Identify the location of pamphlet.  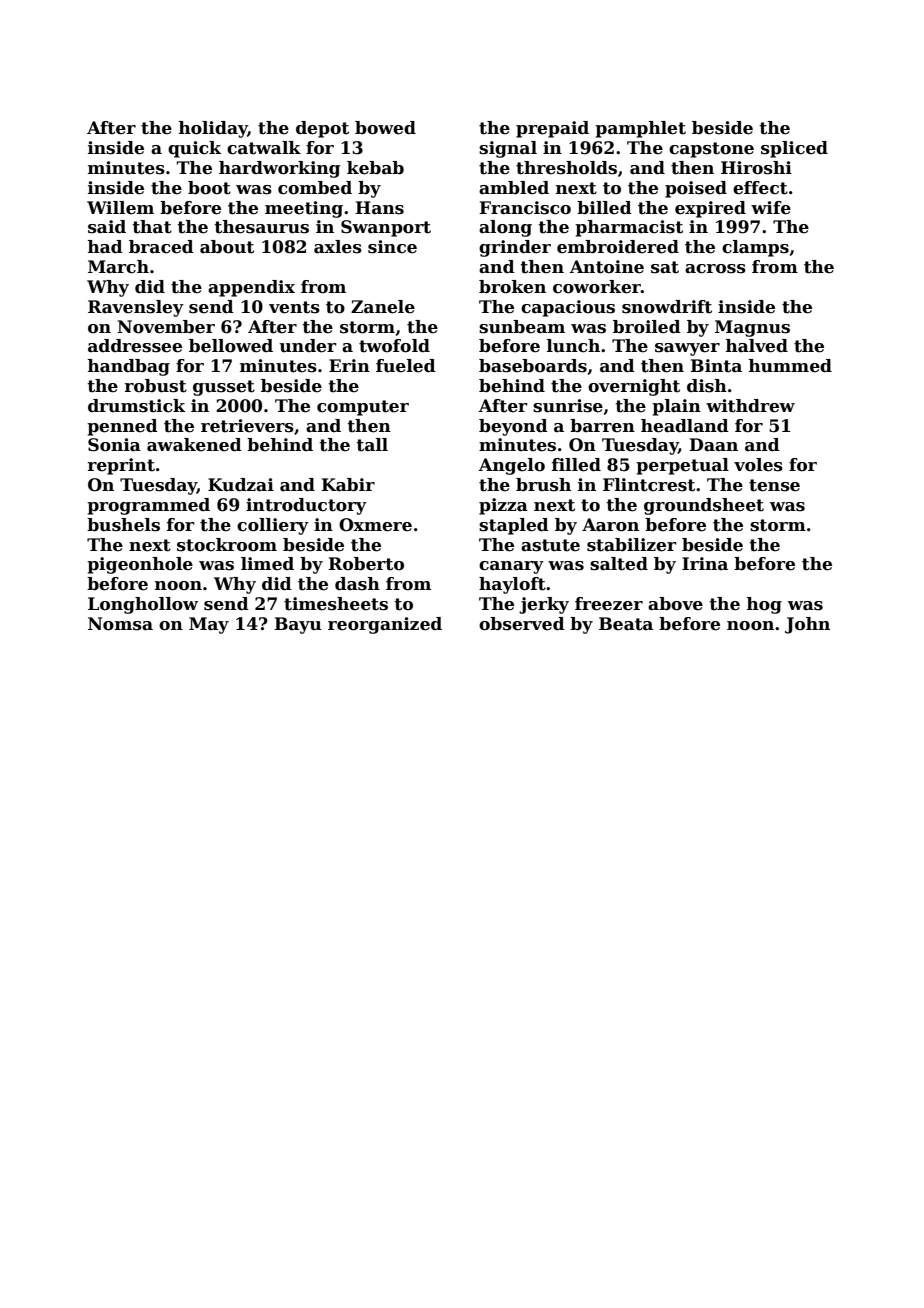
(640, 129).
